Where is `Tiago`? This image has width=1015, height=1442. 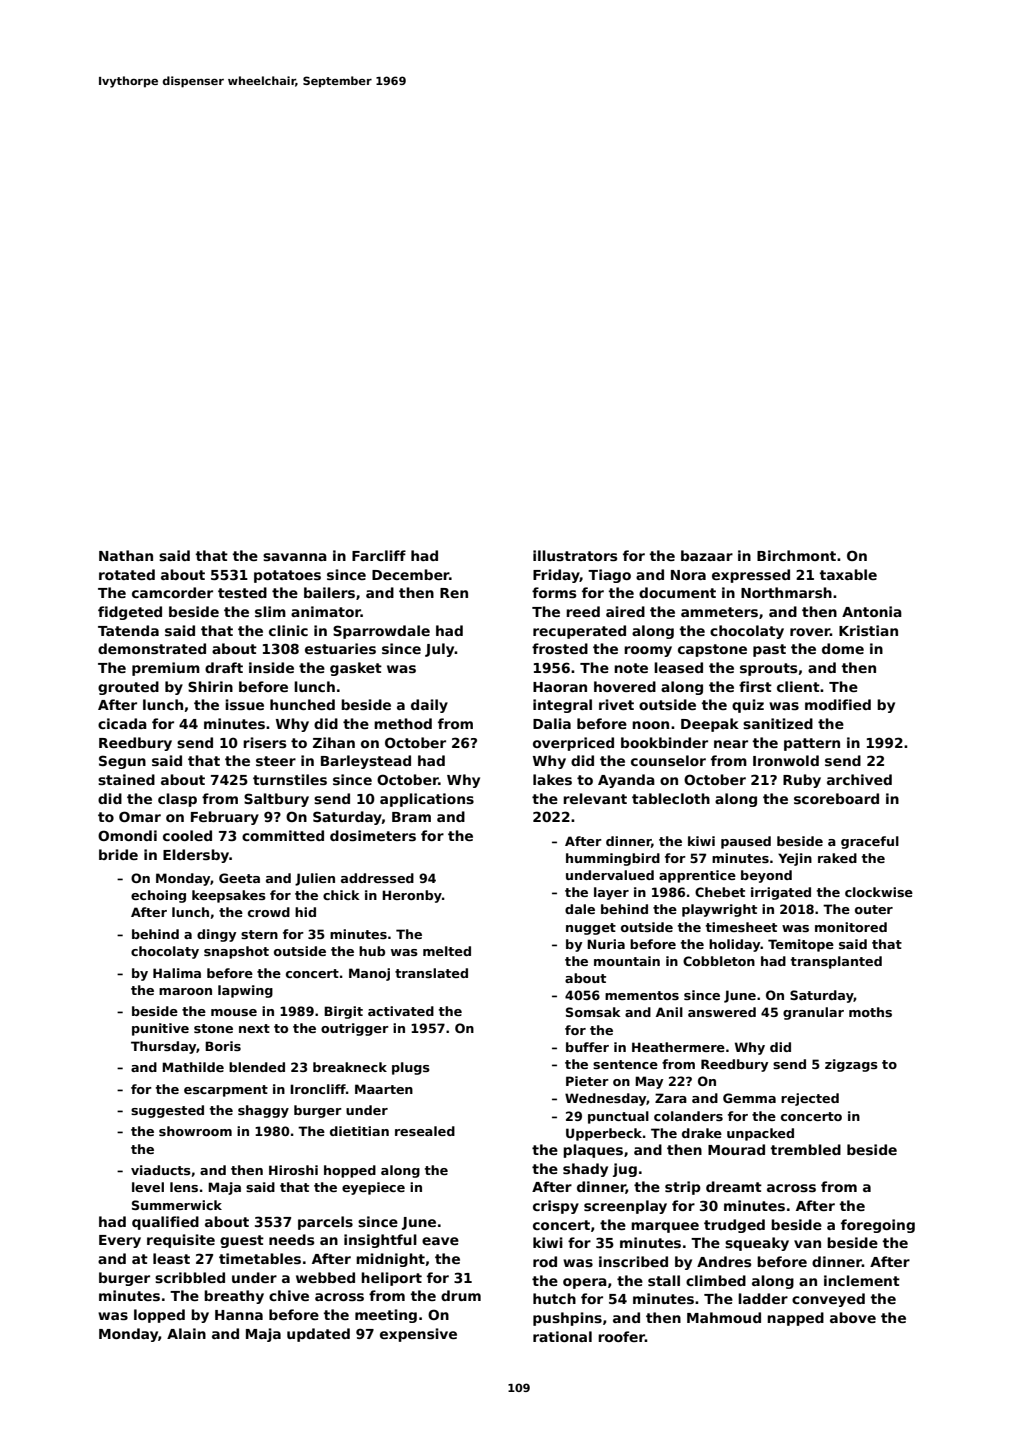 Tiago is located at coordinates (609, 576).
